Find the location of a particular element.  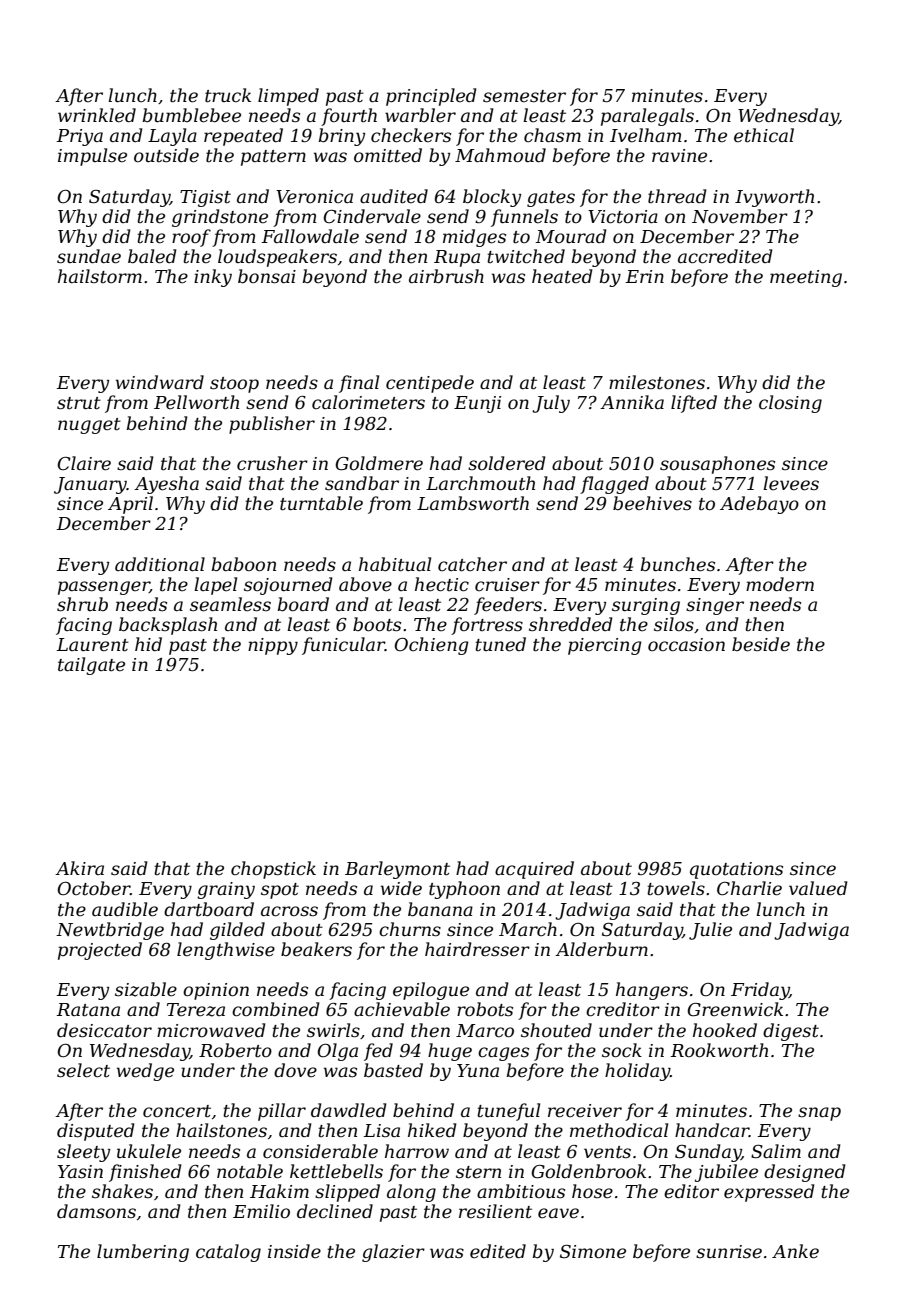

glazier is located at coordinates (393, 1253).
